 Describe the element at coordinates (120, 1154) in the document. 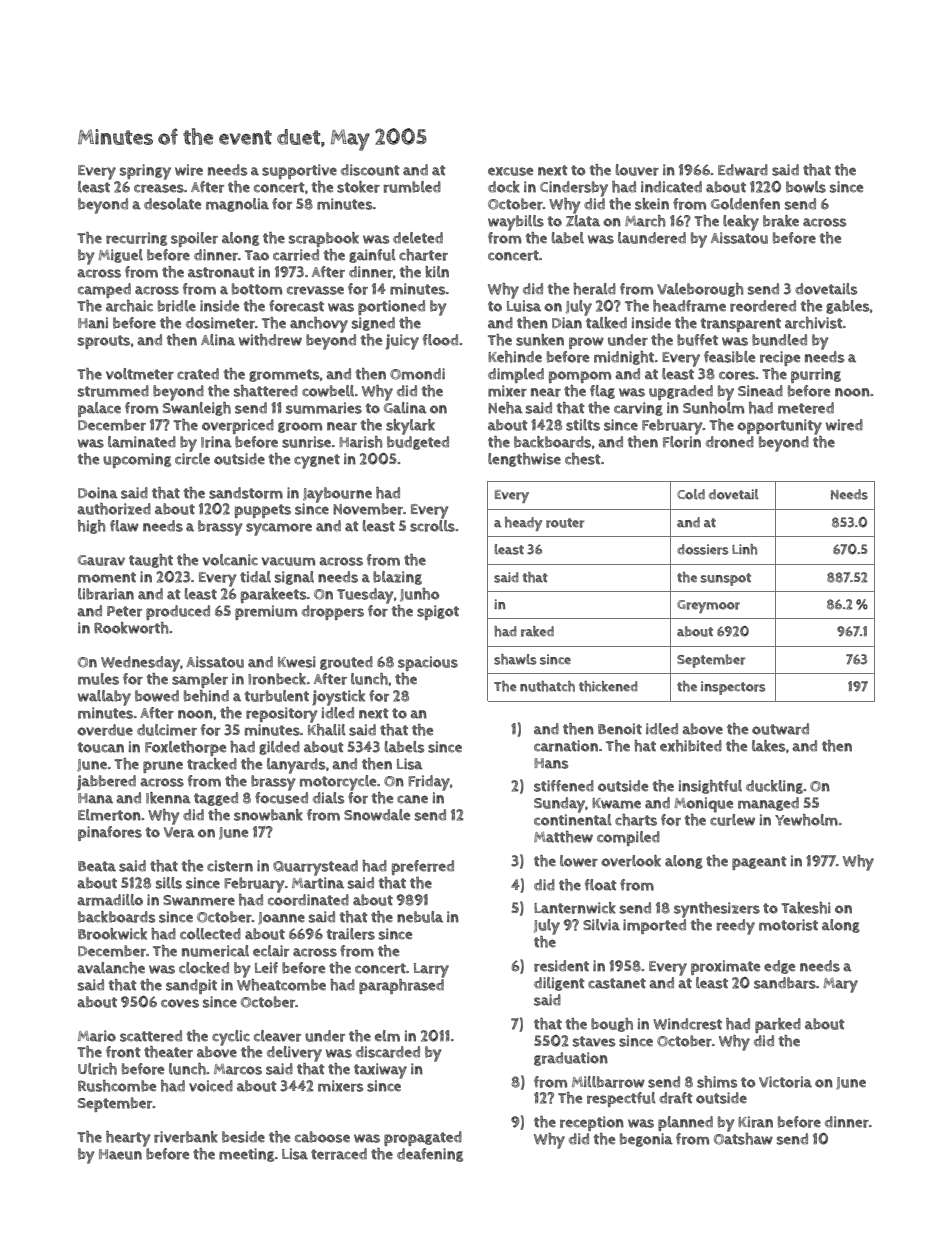

I see `Haeun` at that location.
